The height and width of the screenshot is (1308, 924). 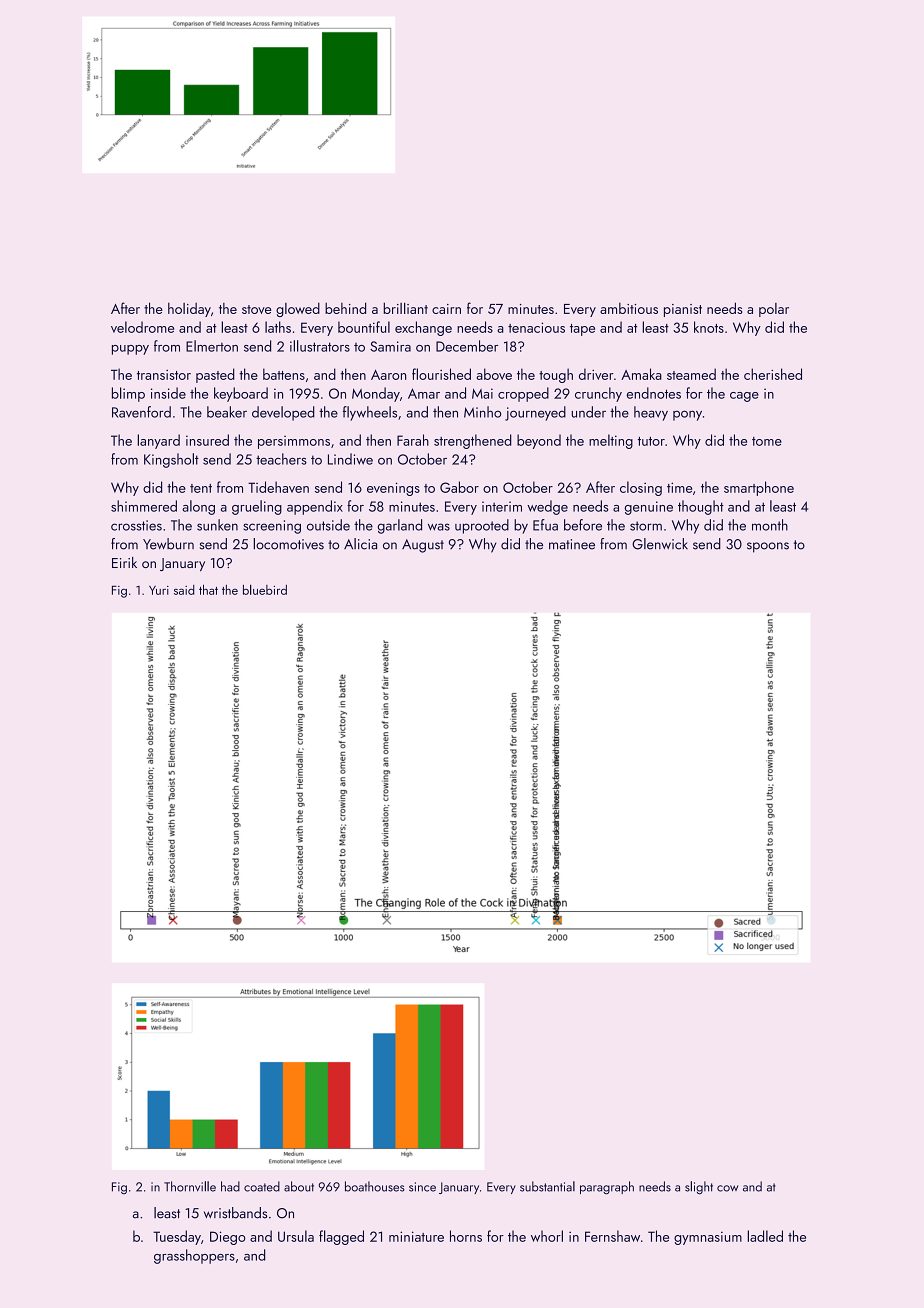 What do you see at coordinates (190, 1186) in the screenshot?
I see `Thornville` at bounding box center [190, 1186].
